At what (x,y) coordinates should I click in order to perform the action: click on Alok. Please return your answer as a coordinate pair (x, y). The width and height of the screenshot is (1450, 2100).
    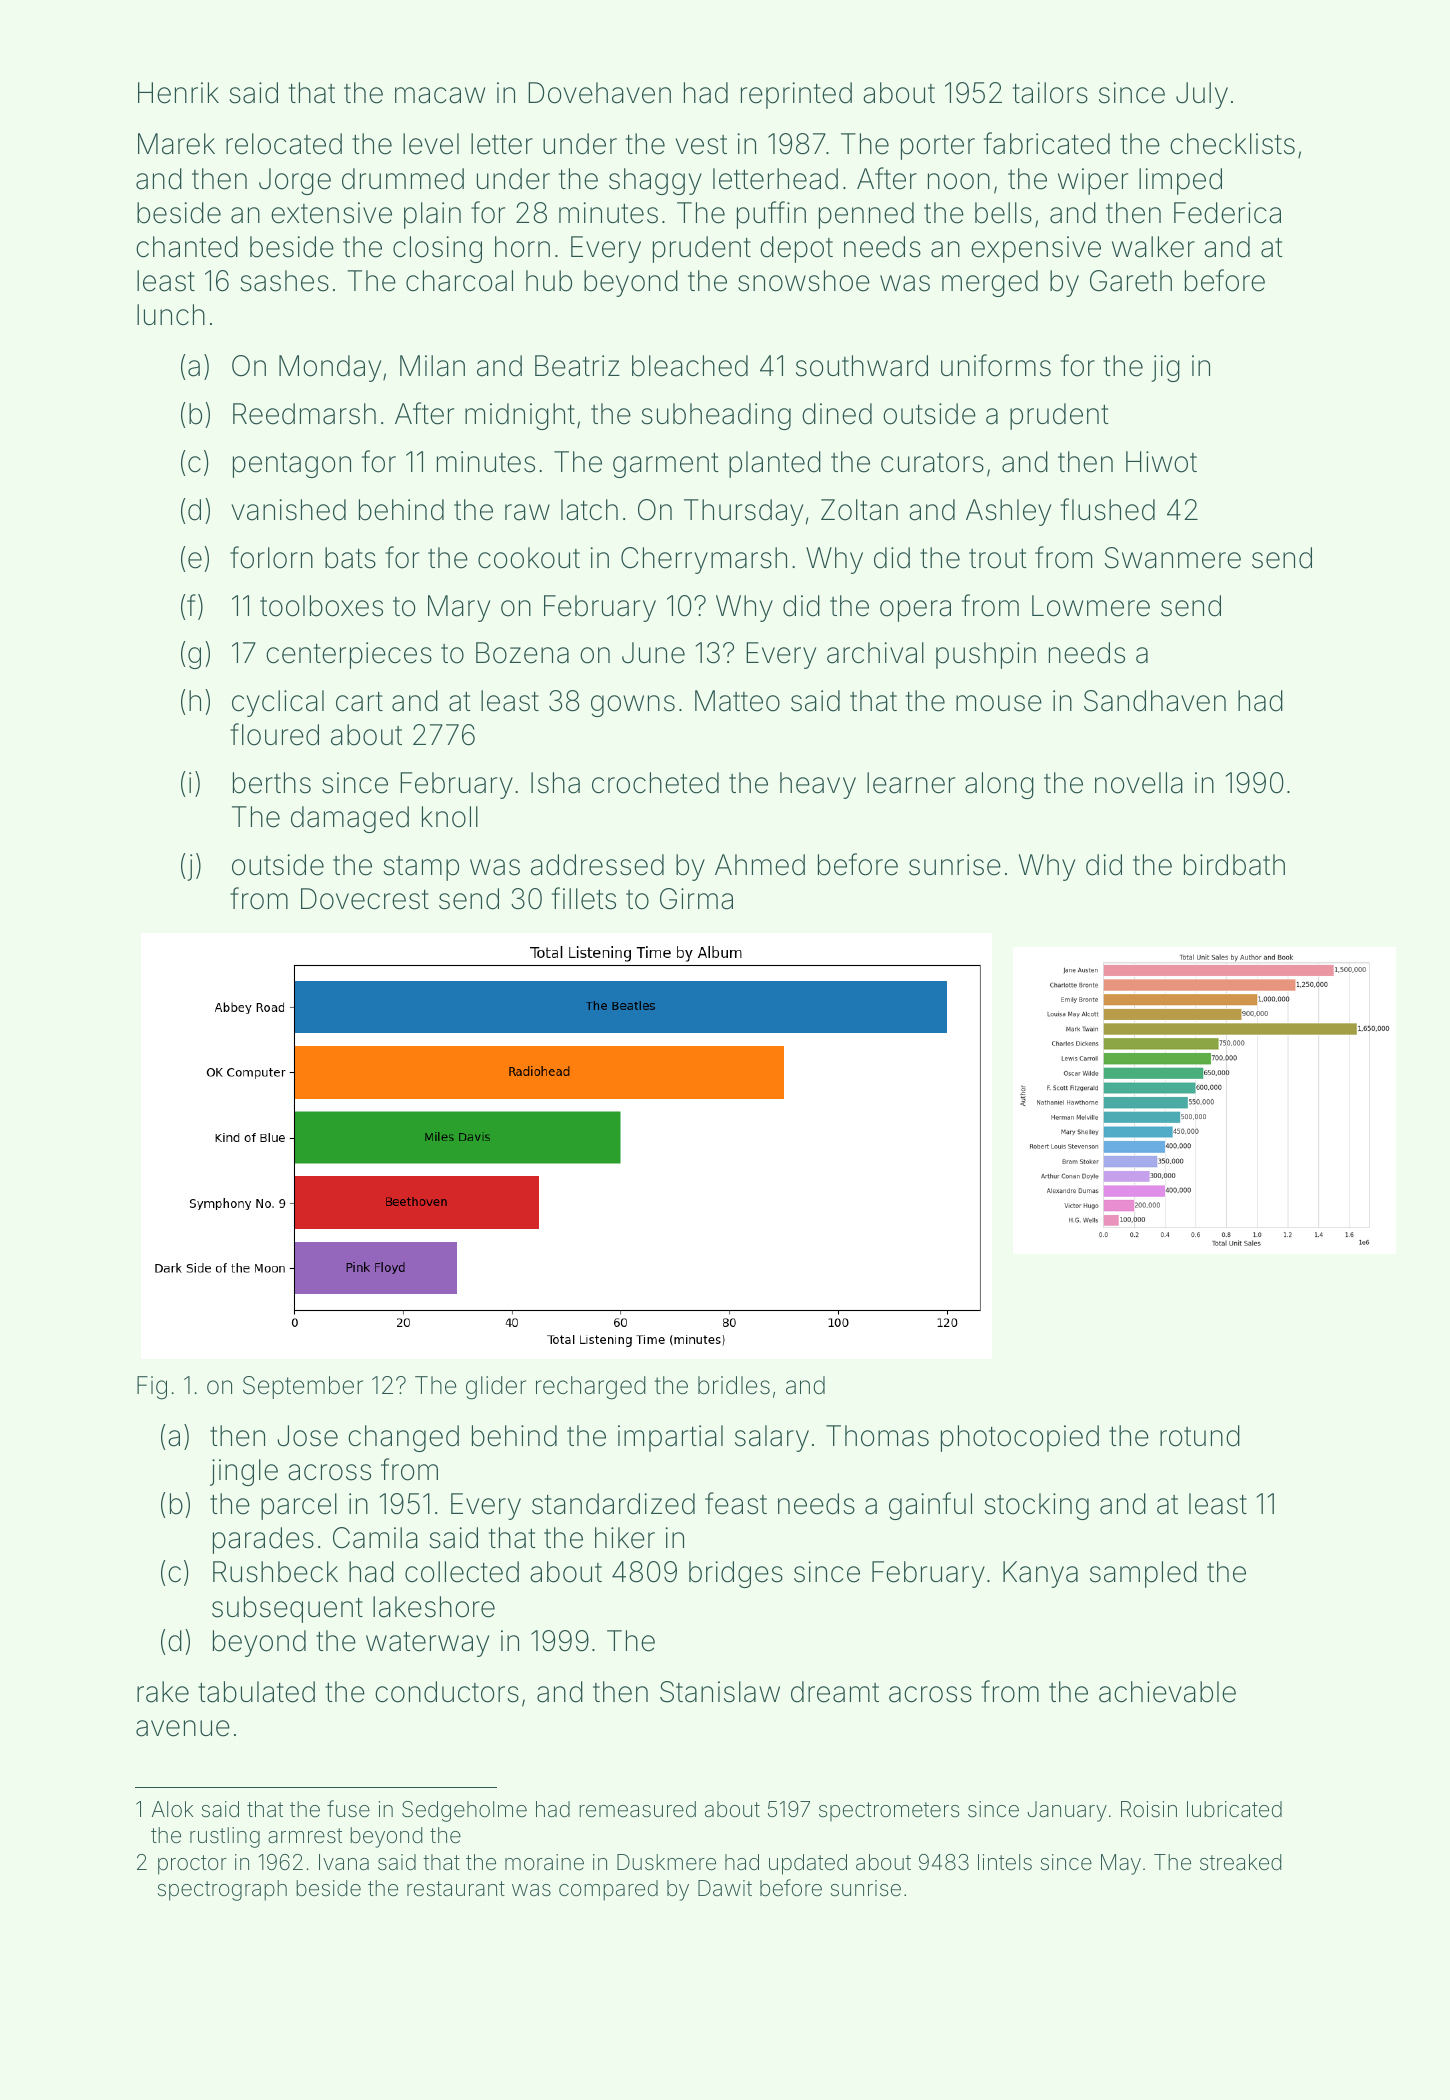
    Looking at the image, I should click on (172, 1809).
